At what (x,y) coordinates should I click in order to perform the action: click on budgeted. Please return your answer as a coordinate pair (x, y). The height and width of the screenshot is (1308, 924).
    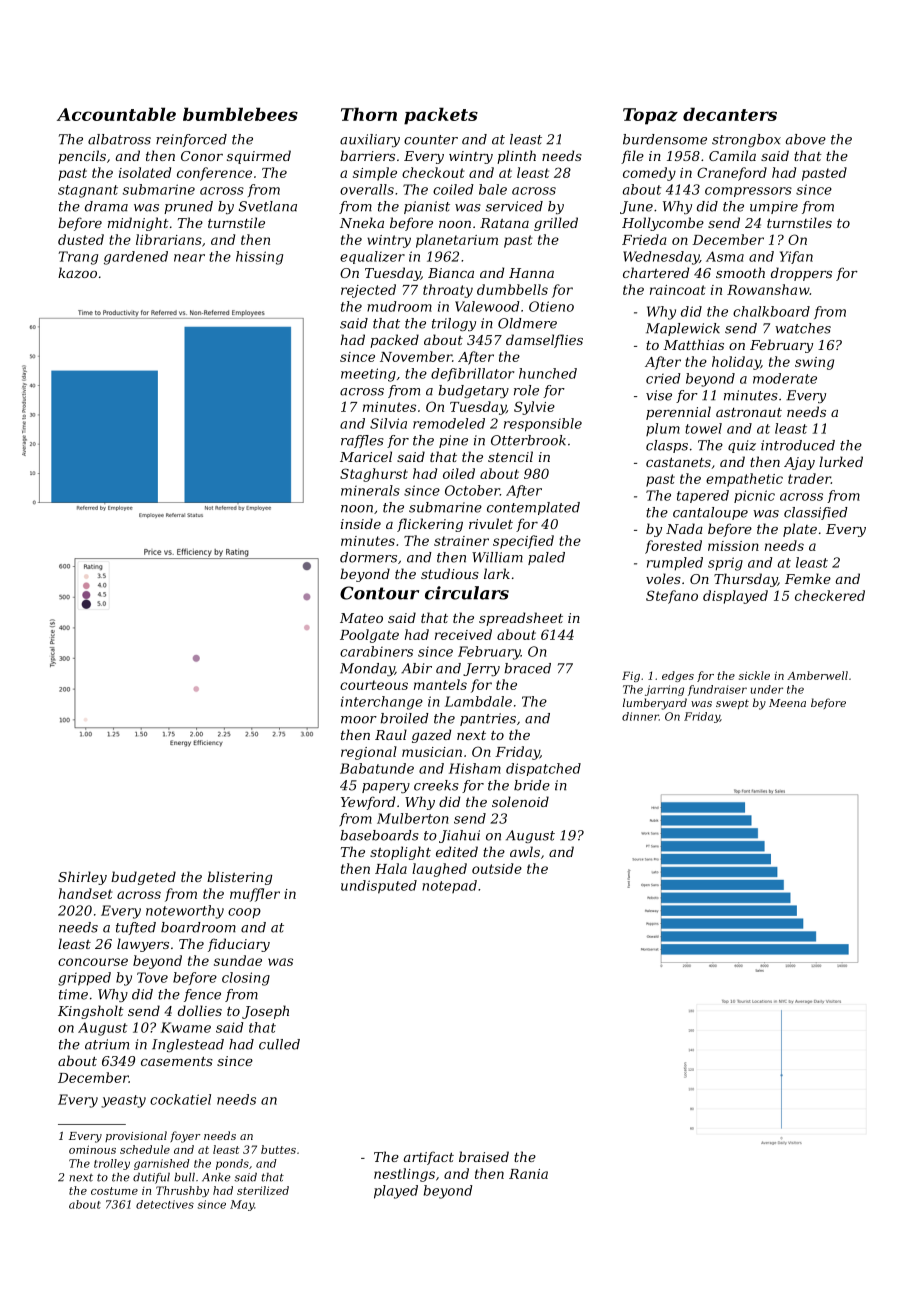
    Looking at the image, I should click on (143, 878).
